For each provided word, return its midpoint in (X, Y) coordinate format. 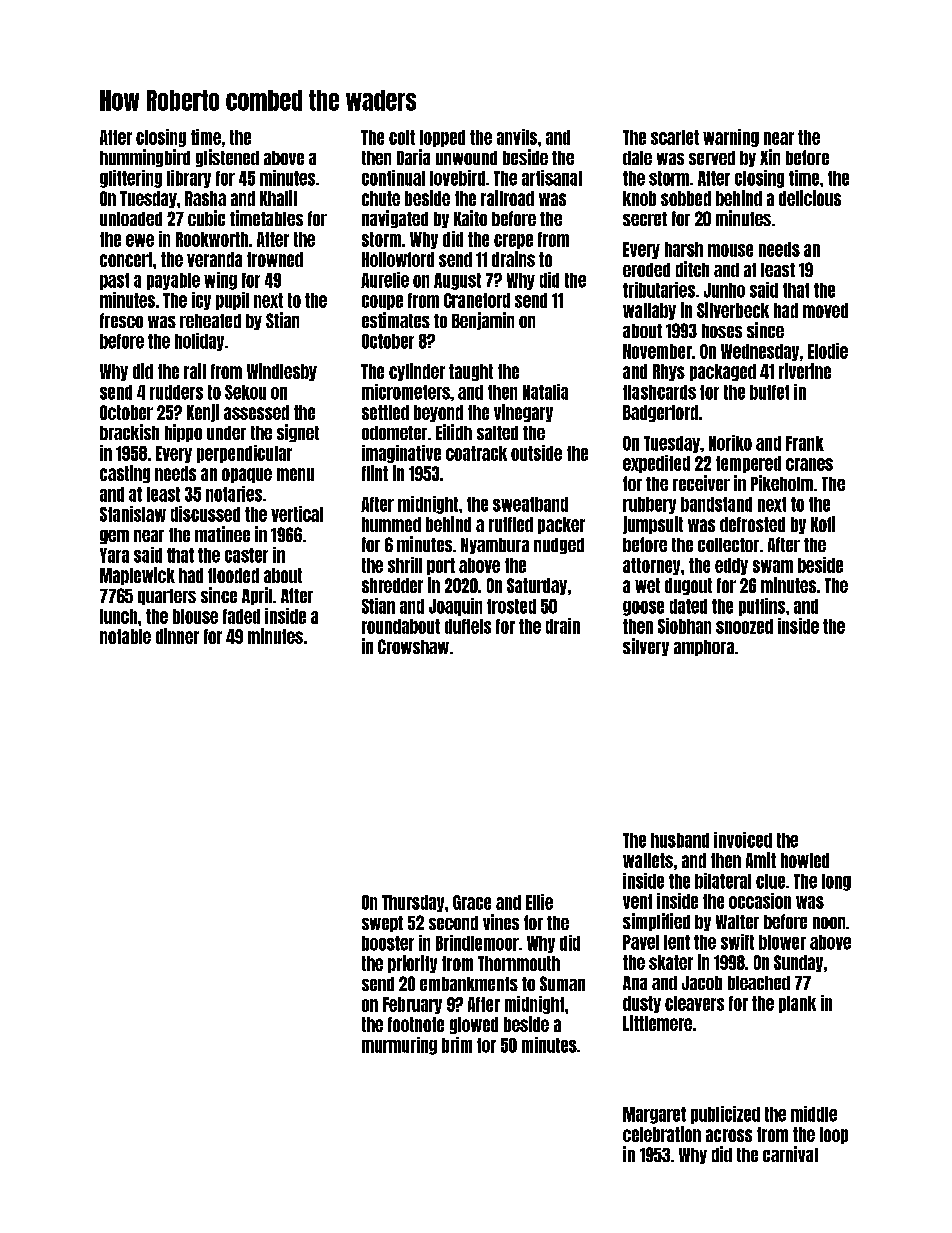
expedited (656, 464)
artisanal (552, 178)
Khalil (278, 198)
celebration (662, 1134)
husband (680, 840)
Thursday (413, 903)
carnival (790, 1154)
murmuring (399, 1046)
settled (385, 412)
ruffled (511, 524)
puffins (762, 607)
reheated (210, 321)
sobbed (686, 198)
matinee (222, 534)
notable (125, 636)
